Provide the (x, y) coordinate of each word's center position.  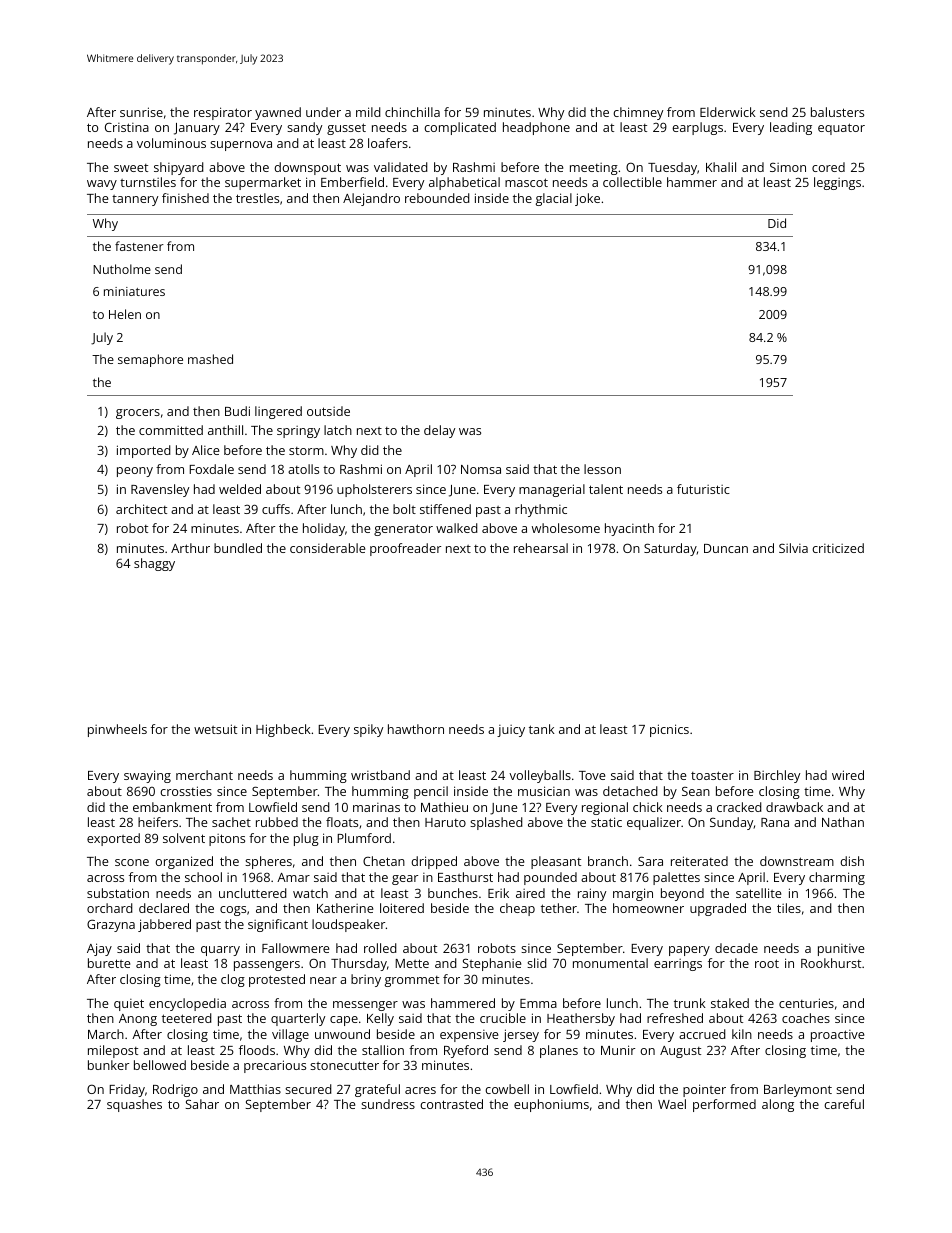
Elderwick (728, 112)
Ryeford (466, 1051)
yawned (278, 113)
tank (542, 729)
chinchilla (412, 112)
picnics (669, 730)
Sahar (202, 1104)
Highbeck (283, 730)
